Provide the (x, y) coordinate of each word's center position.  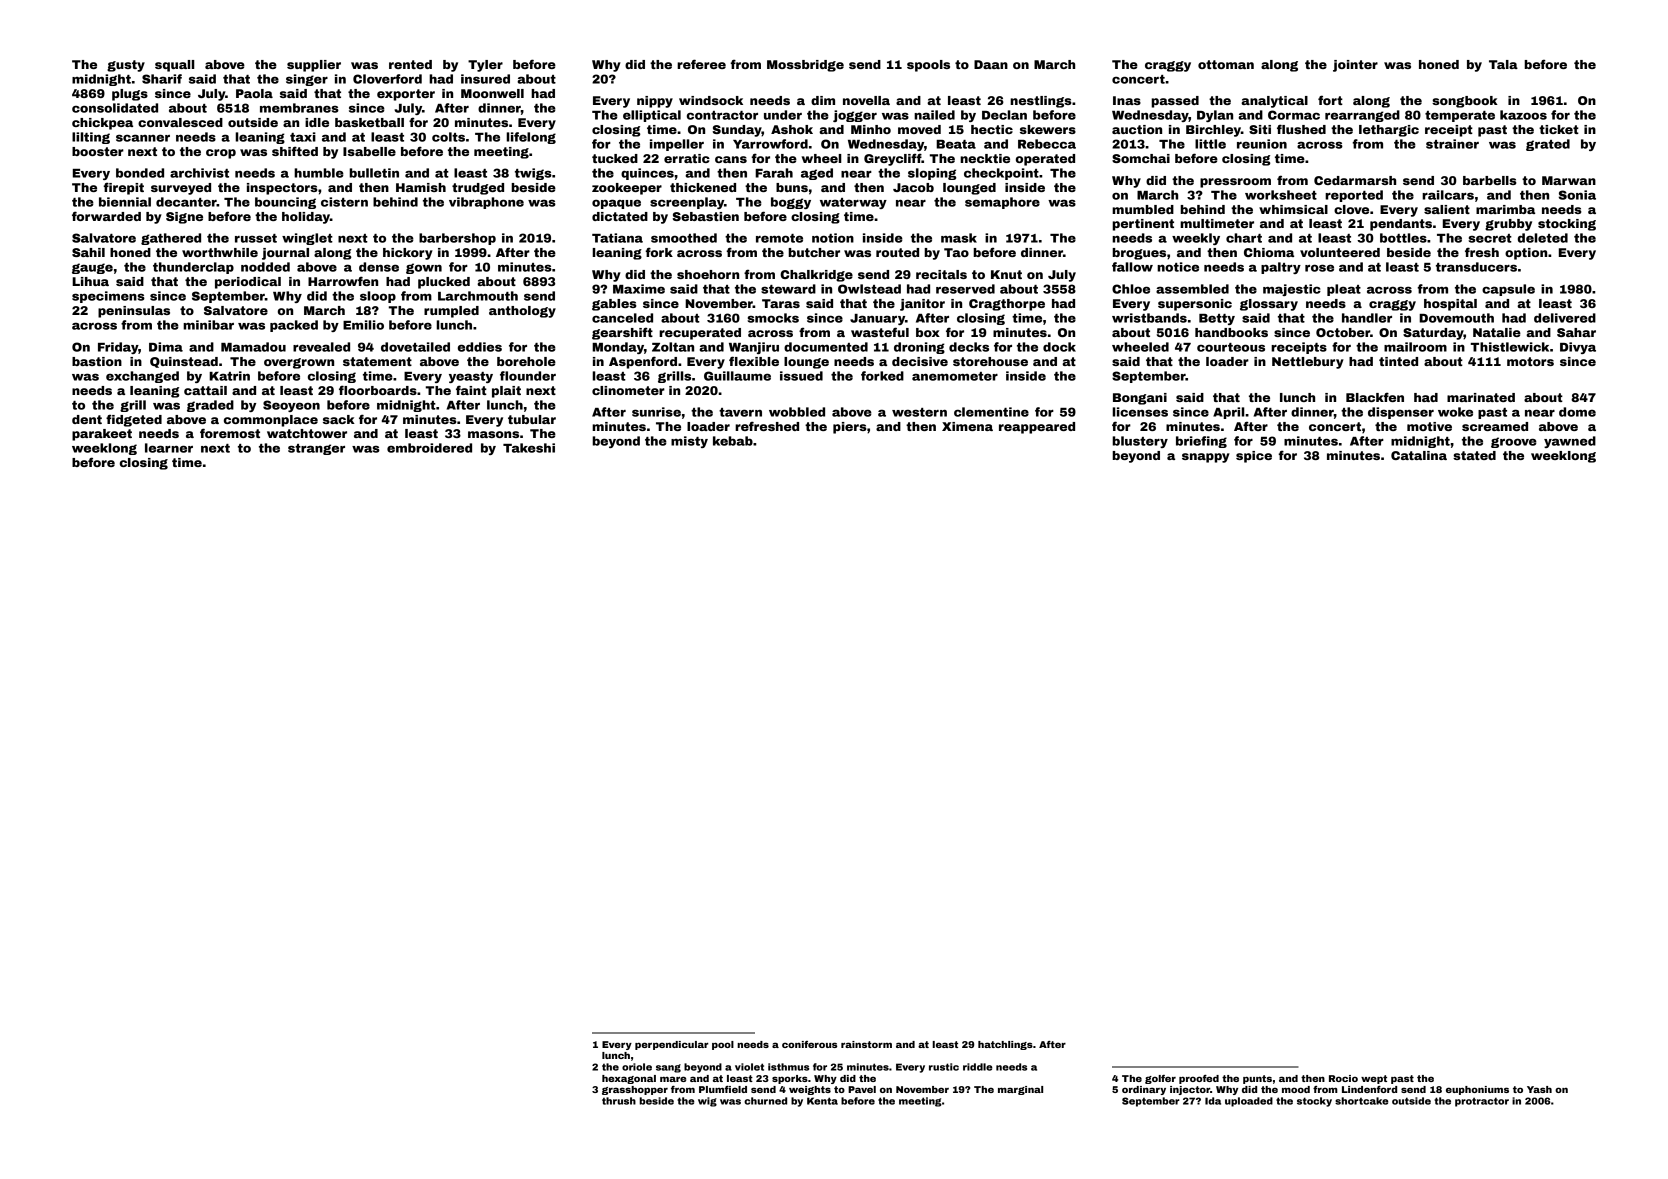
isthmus (788, 1067)
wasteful (880, 332)
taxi (303, 137)
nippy (655, 102)
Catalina (1419, 455)
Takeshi (529, 448)
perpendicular (672, 1045)
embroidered (429, 448)
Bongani (1140, 399)
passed (1175, 102)
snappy (1206, 458)
